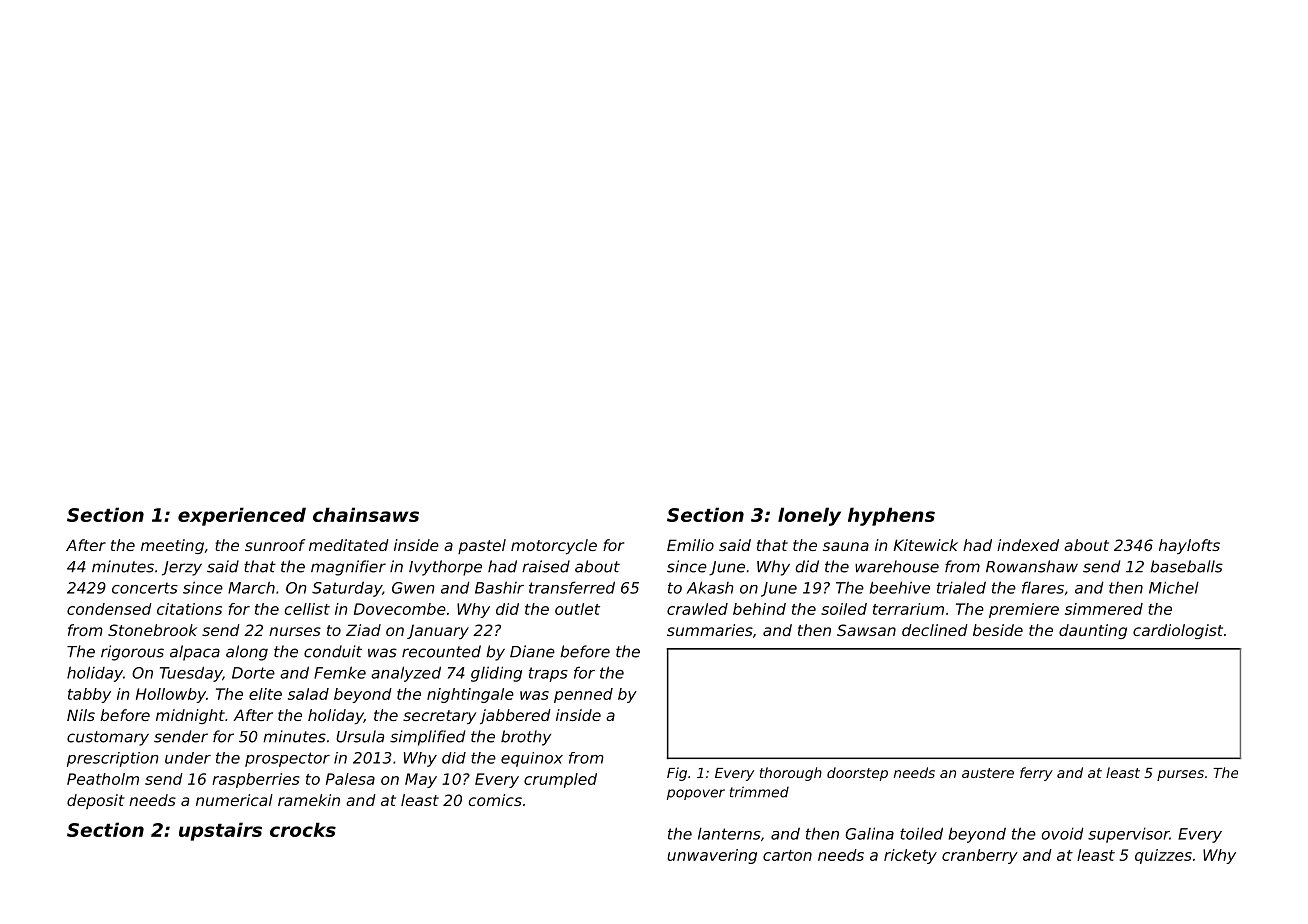 The width and height of the image is (1308, 924). What do you see at coordinates (303, 829) in the image?
I see `crocks` at bounding box center [303, 829].
